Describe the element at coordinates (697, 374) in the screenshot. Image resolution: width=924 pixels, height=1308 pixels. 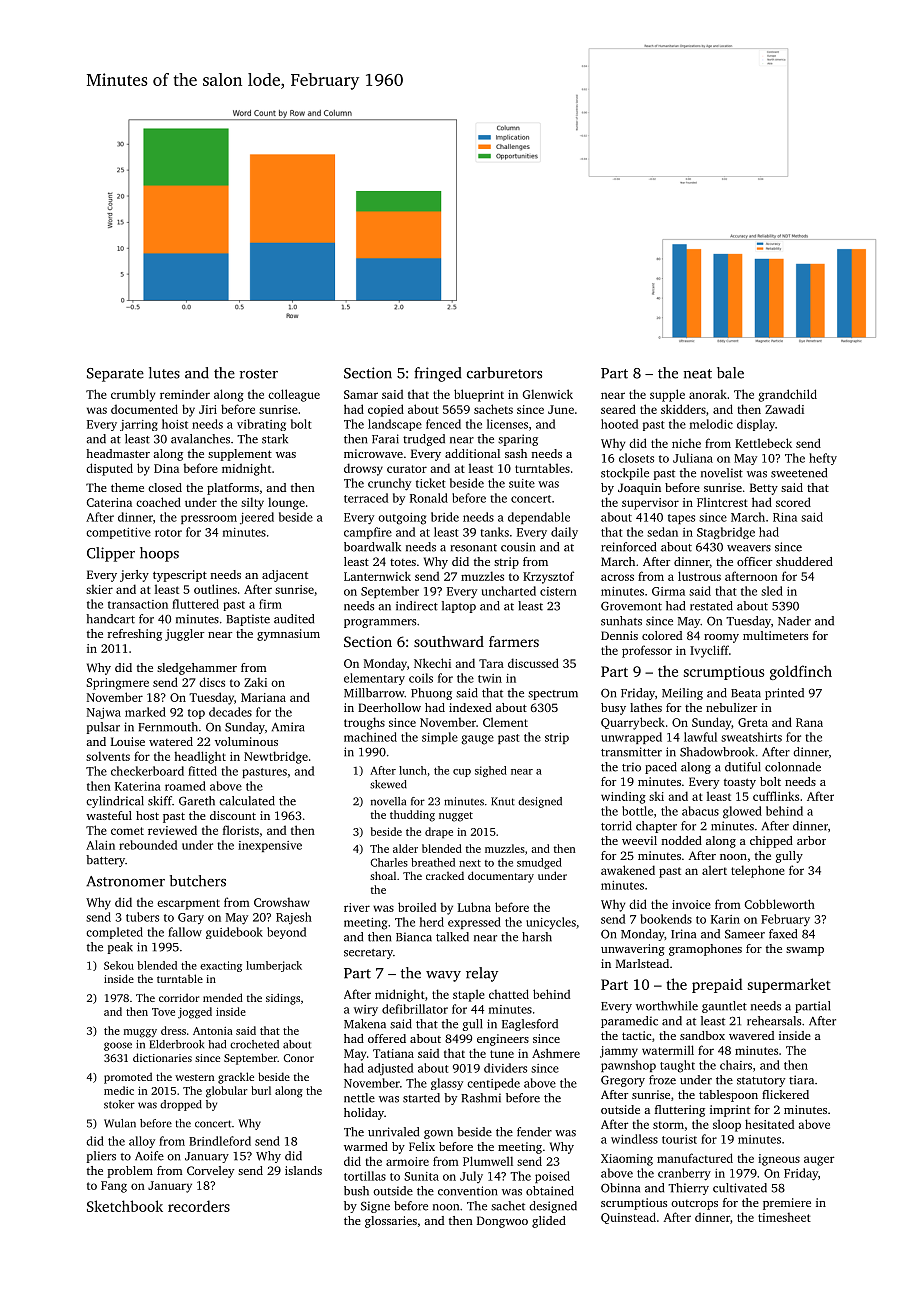
I see `neat` at that location.
